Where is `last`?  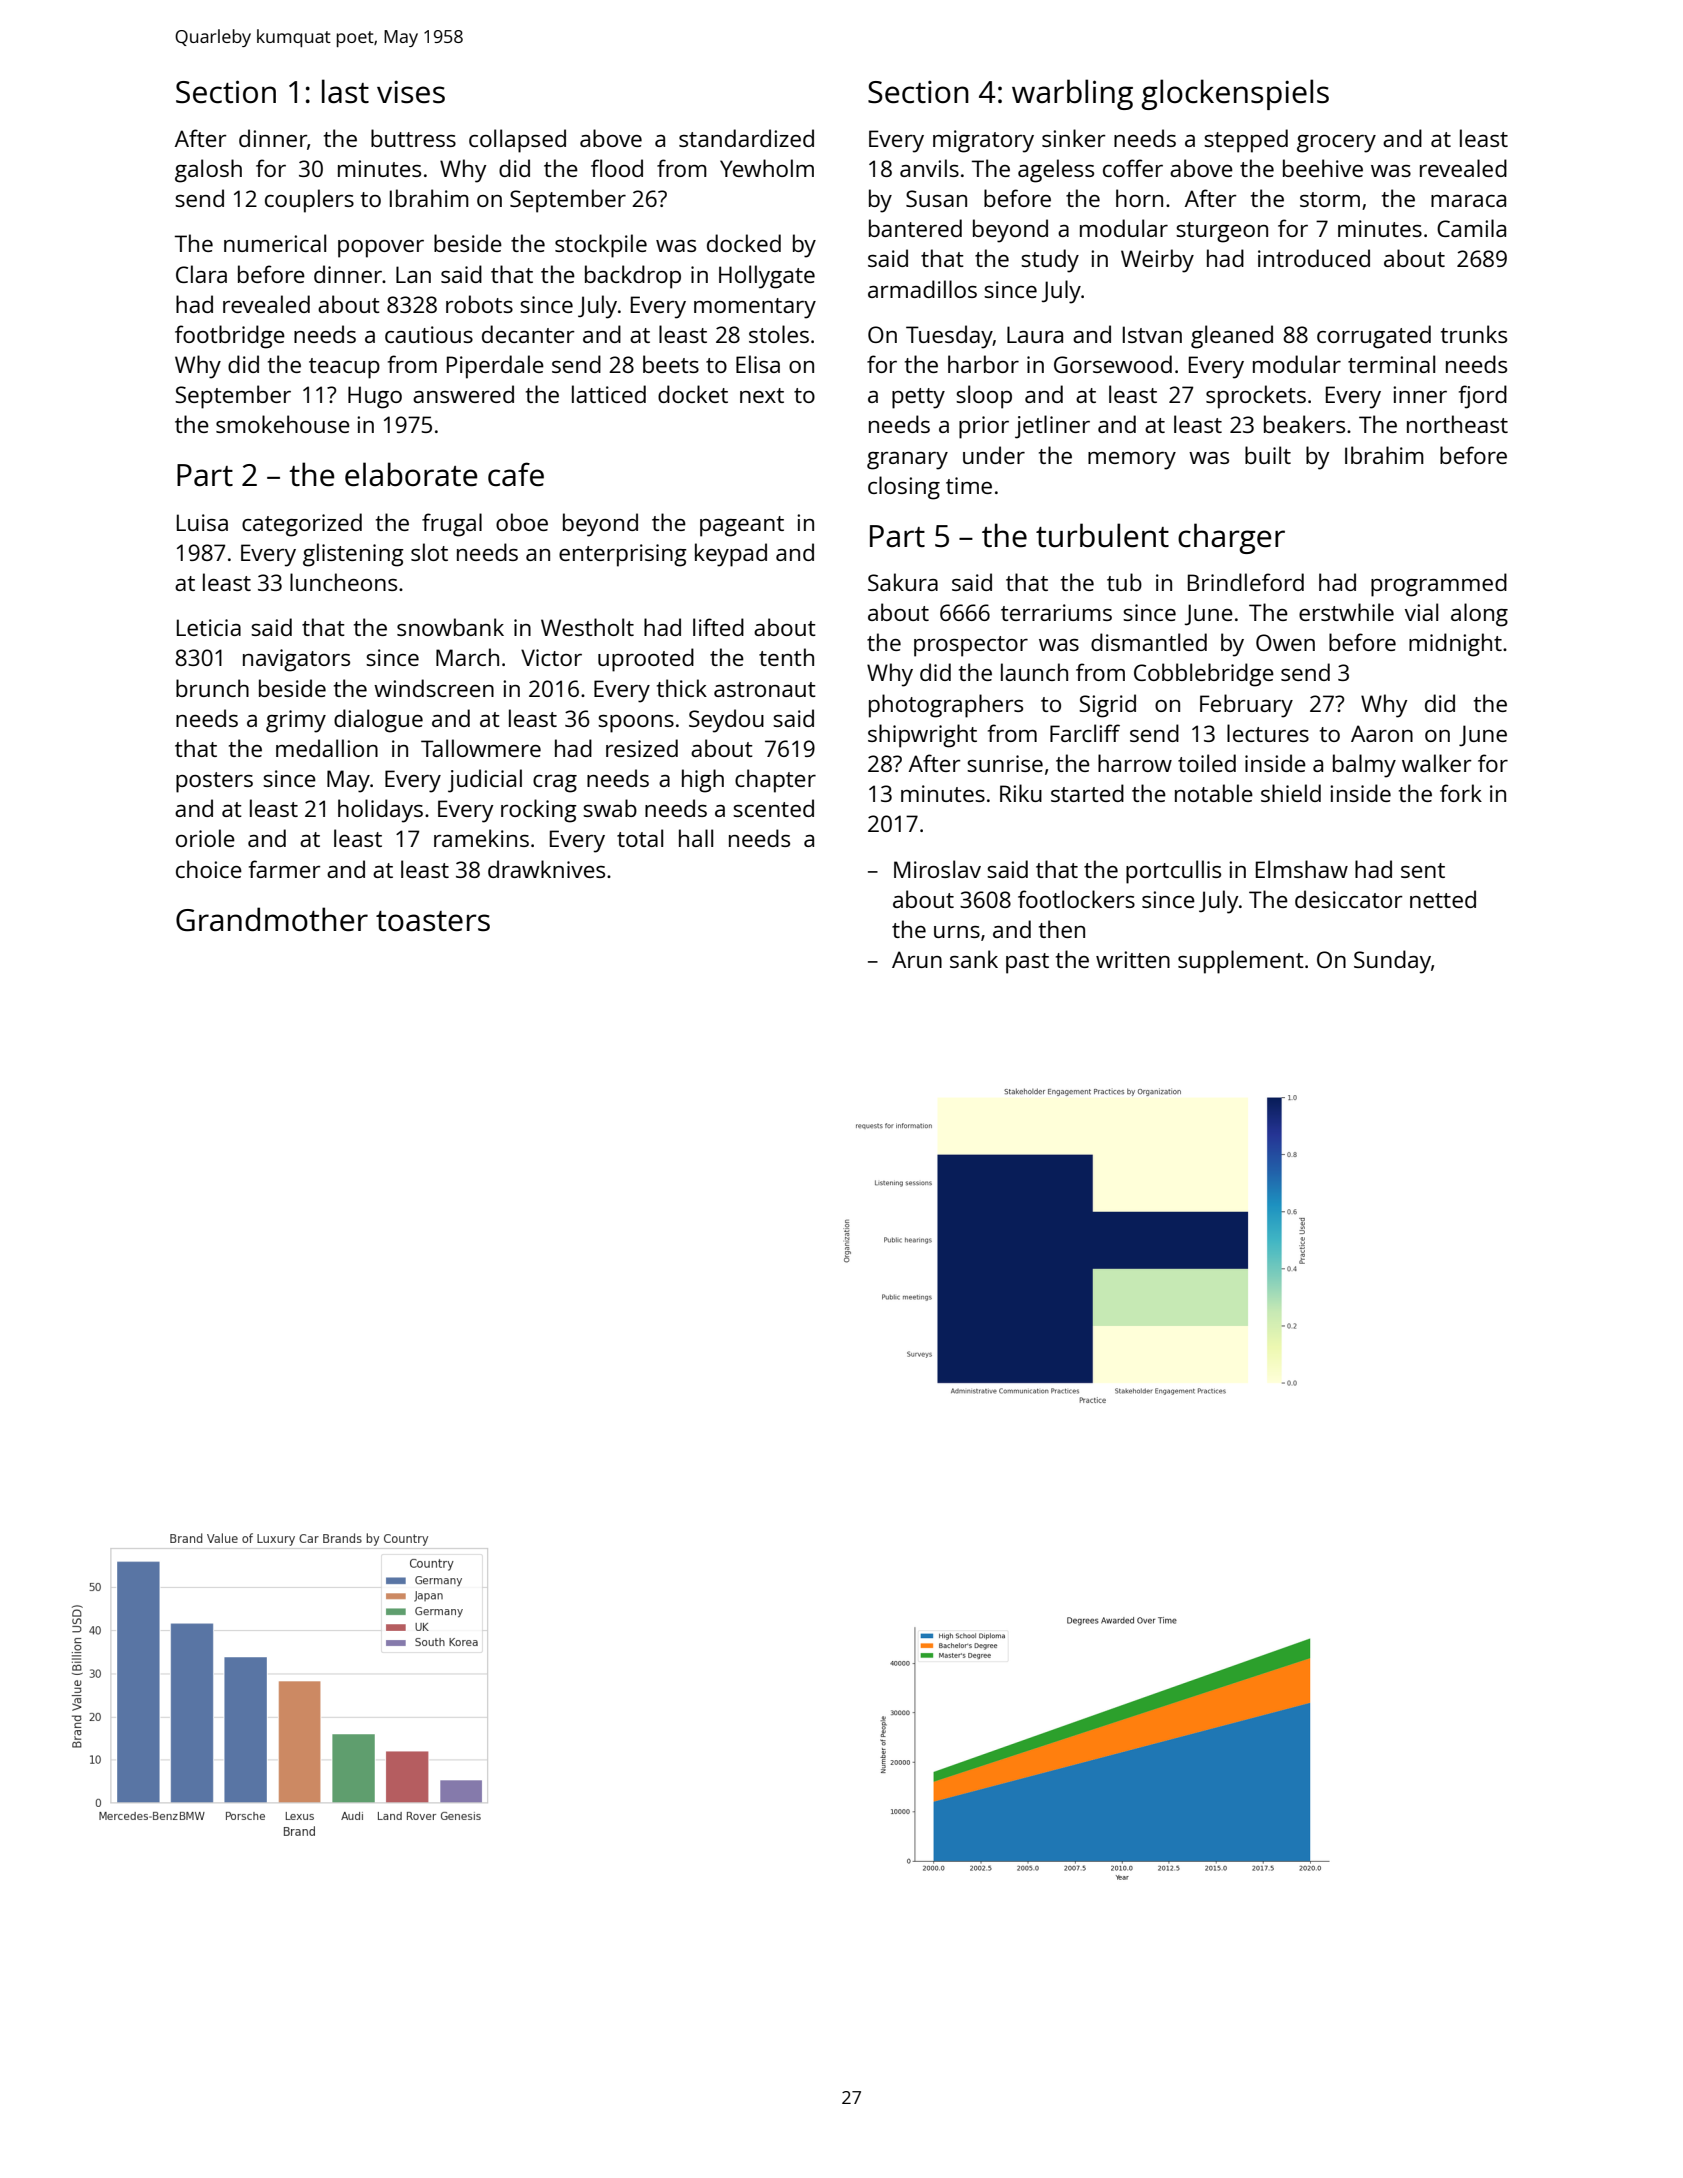
last is located at coordinates (345, 91).
